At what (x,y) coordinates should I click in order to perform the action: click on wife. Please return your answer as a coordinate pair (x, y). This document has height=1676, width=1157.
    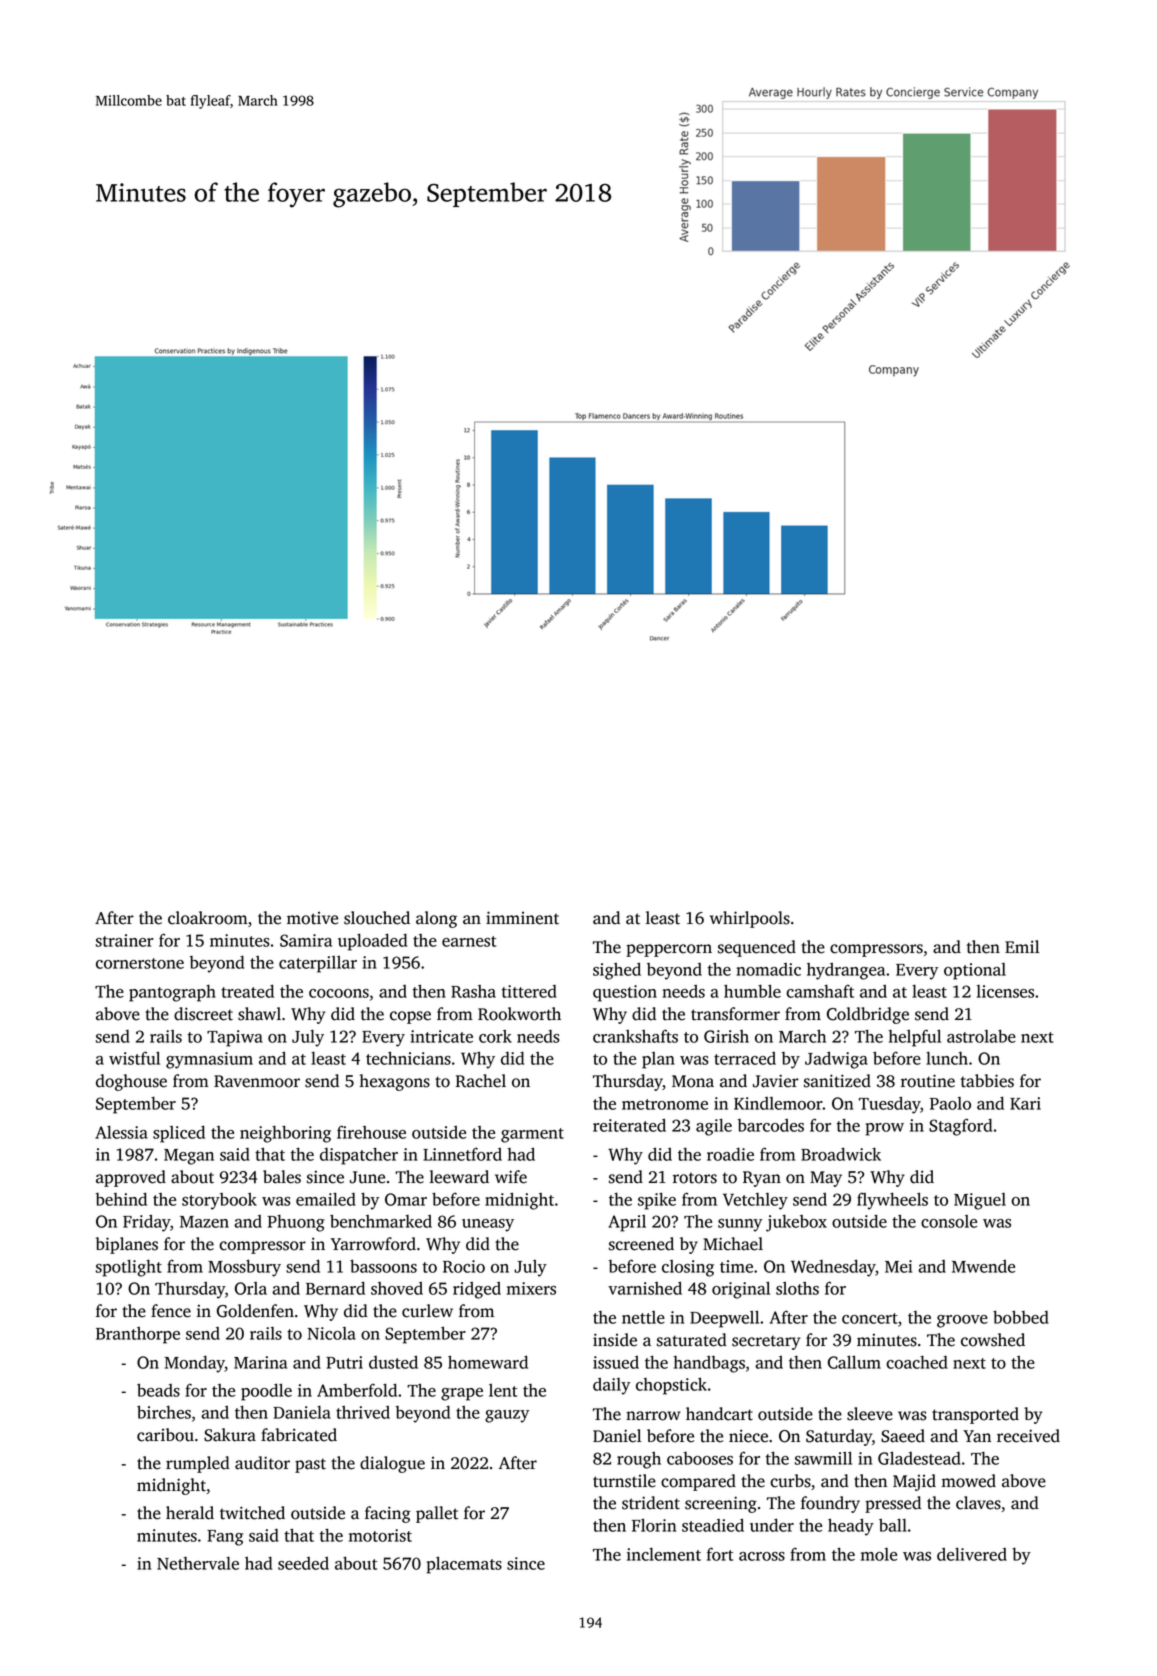
    Looking at the image, I should click on (511, 1177).
